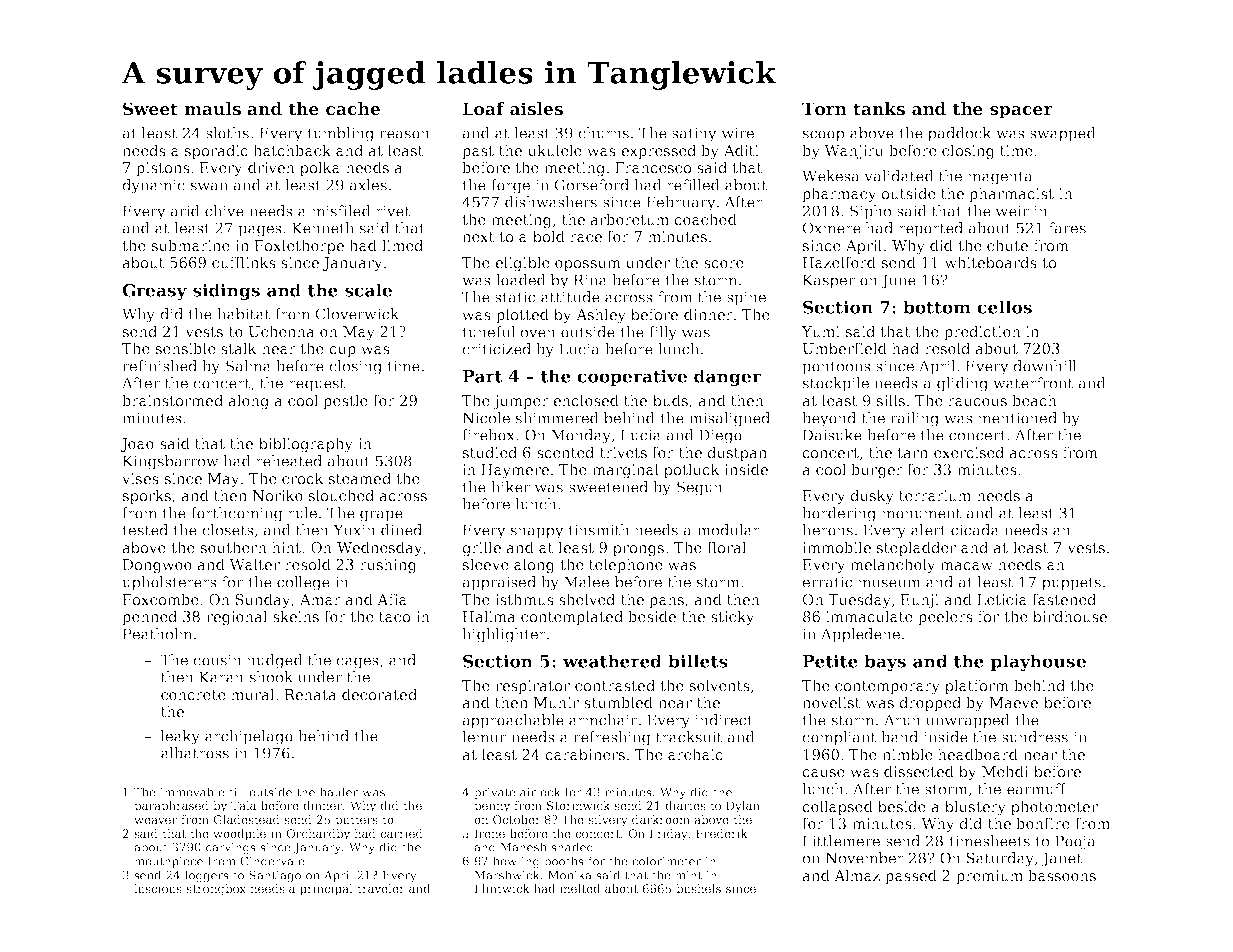 The height and width of the screenshot is (952, 1233). I want to click on beyond, so click(829, 419).
